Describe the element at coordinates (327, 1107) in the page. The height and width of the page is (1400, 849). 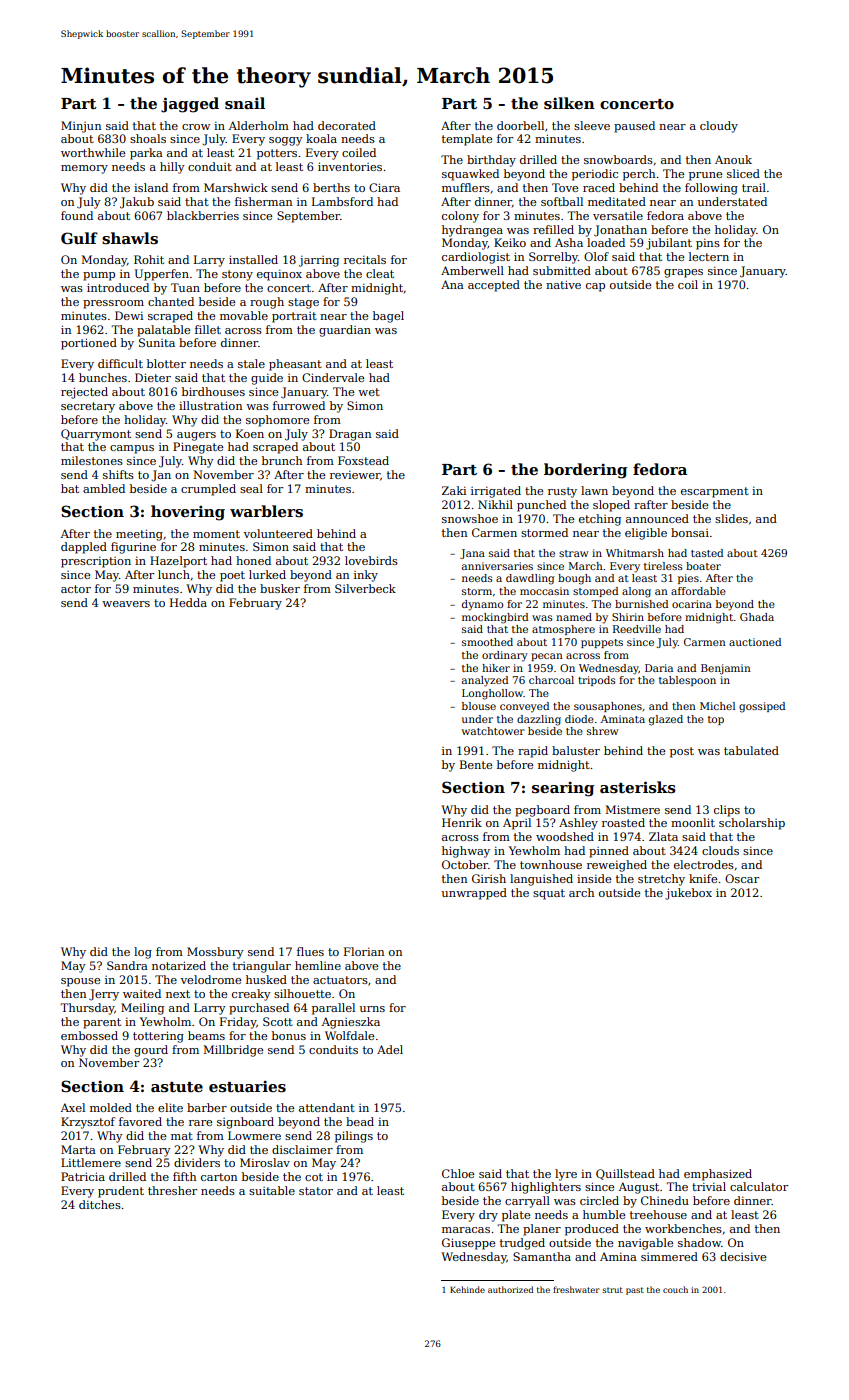
I see `attendant` at that location.
